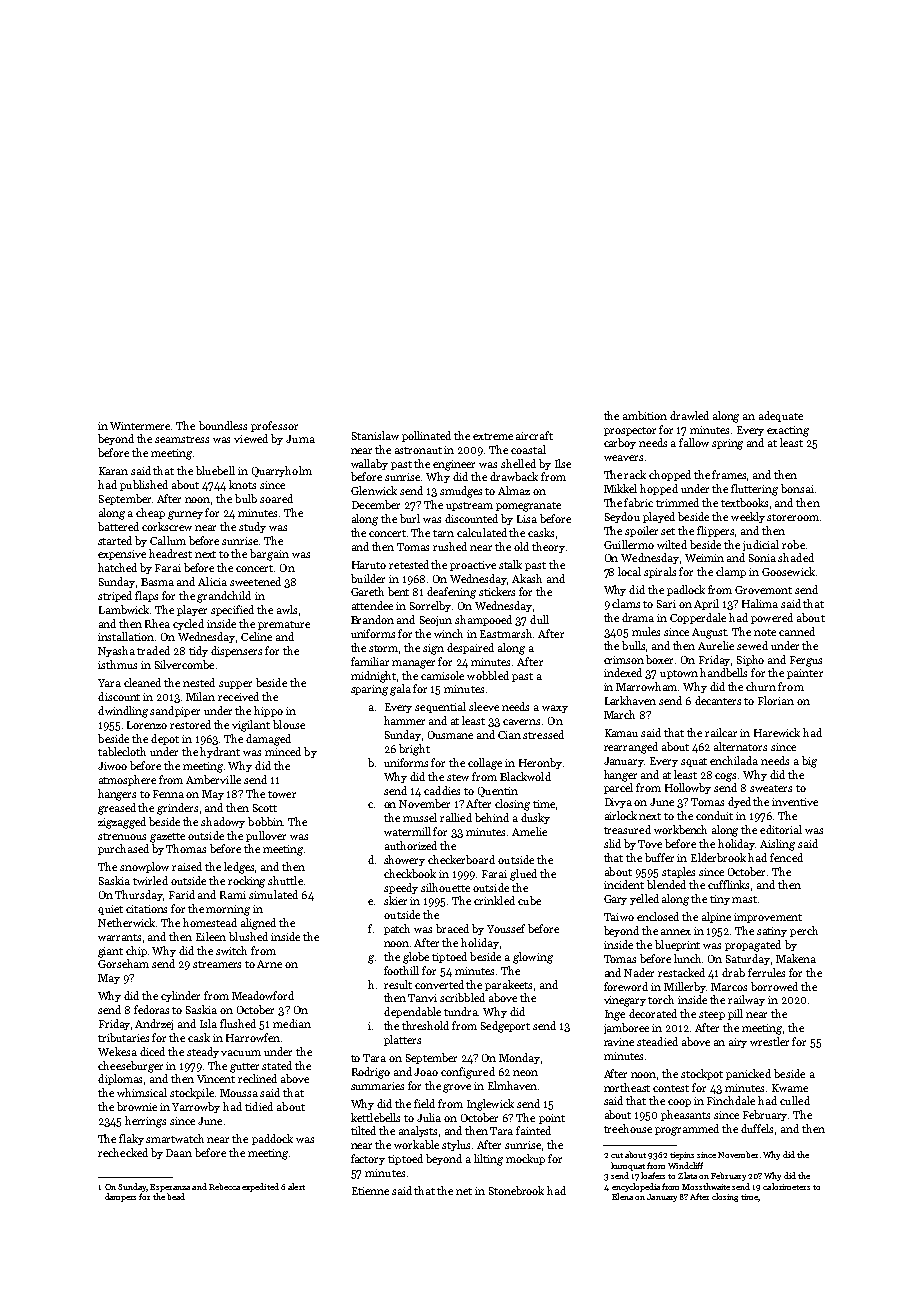  What do you see at coordinates (622, 1196) in the document?
I see `Elena` at bounding box center [622, 1196].
